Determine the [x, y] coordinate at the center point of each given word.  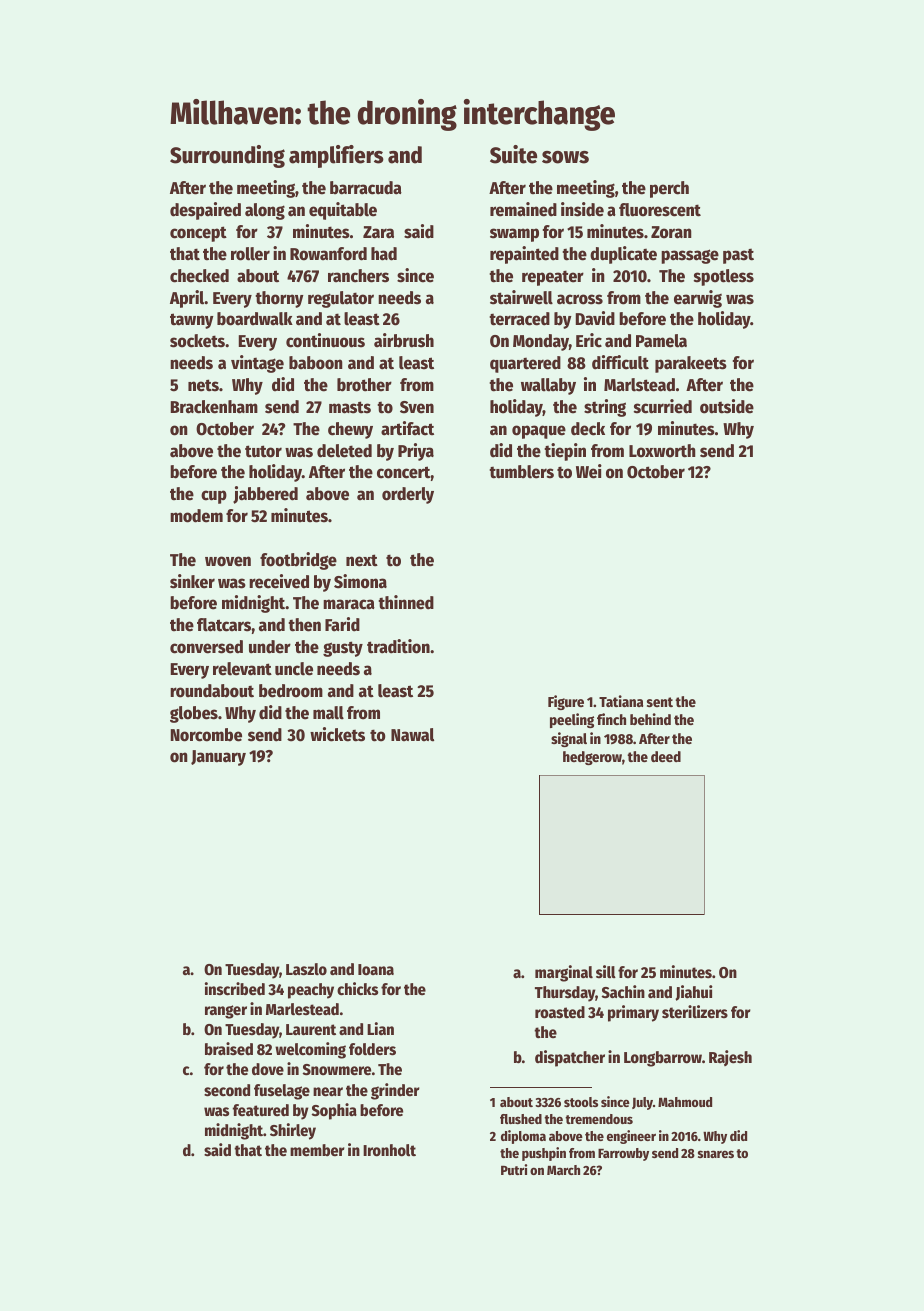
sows [565, 157]
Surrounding [227, 156]
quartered [525, 364]
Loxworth [662, 451]
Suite [513, 154]
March [563, 1170]
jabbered [265, 495]
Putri [514, 1169]
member [317, 1150]
